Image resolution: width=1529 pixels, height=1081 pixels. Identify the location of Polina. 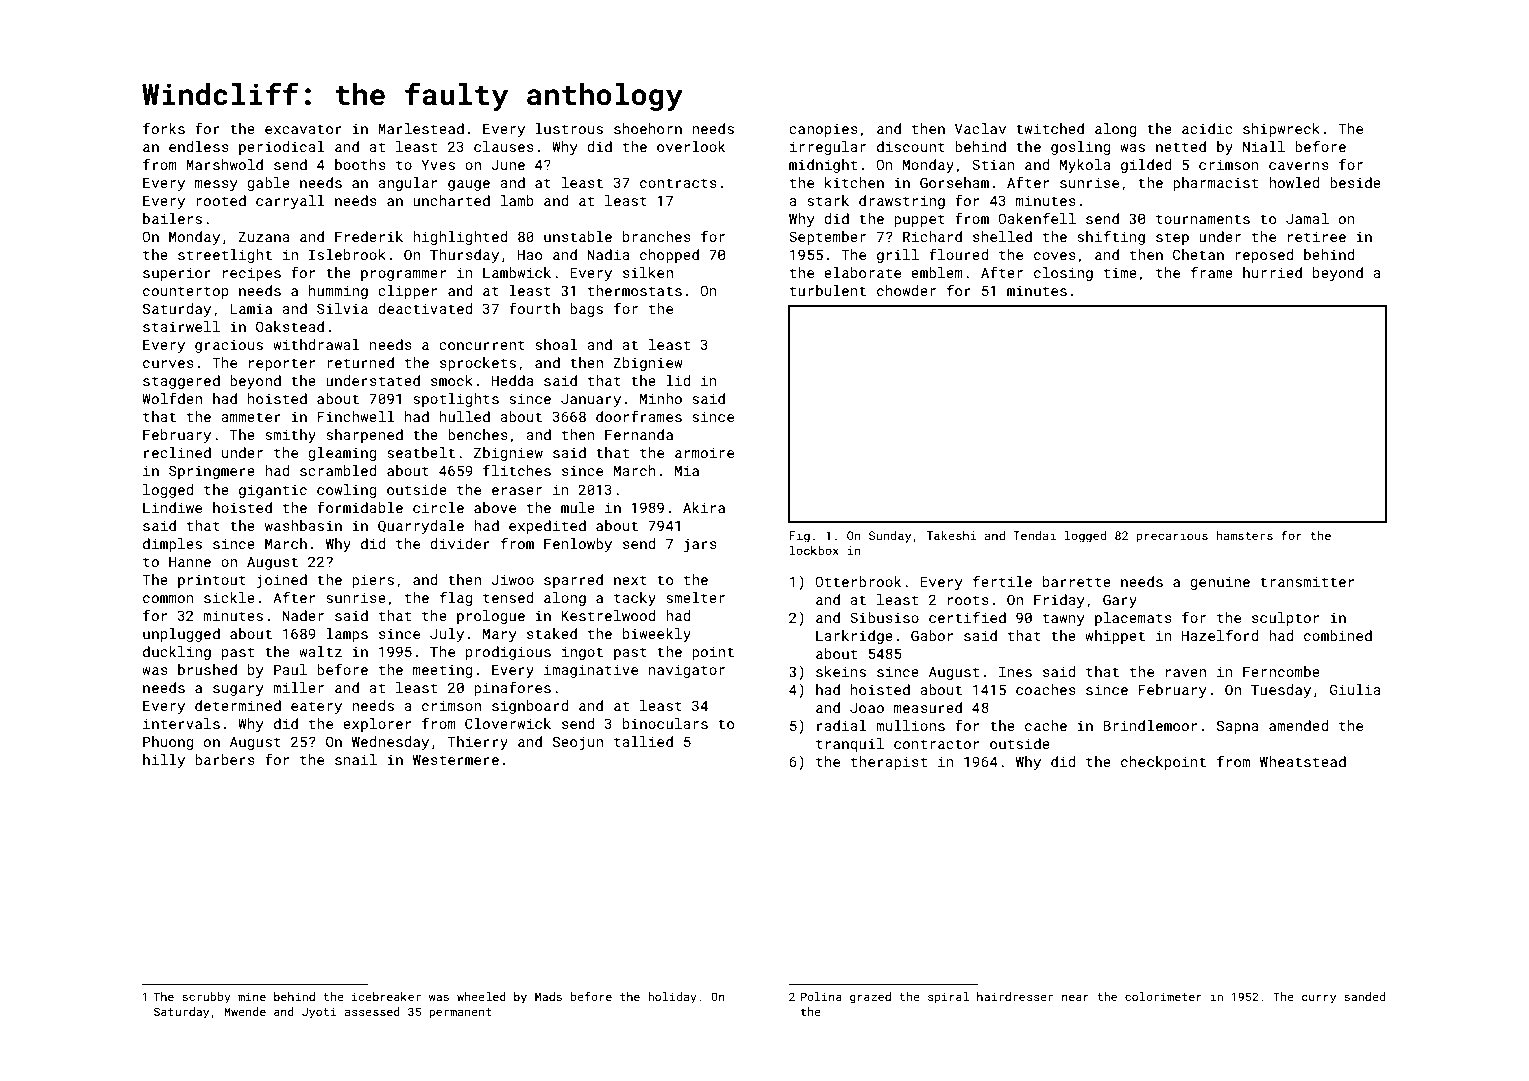
(821, 996).
